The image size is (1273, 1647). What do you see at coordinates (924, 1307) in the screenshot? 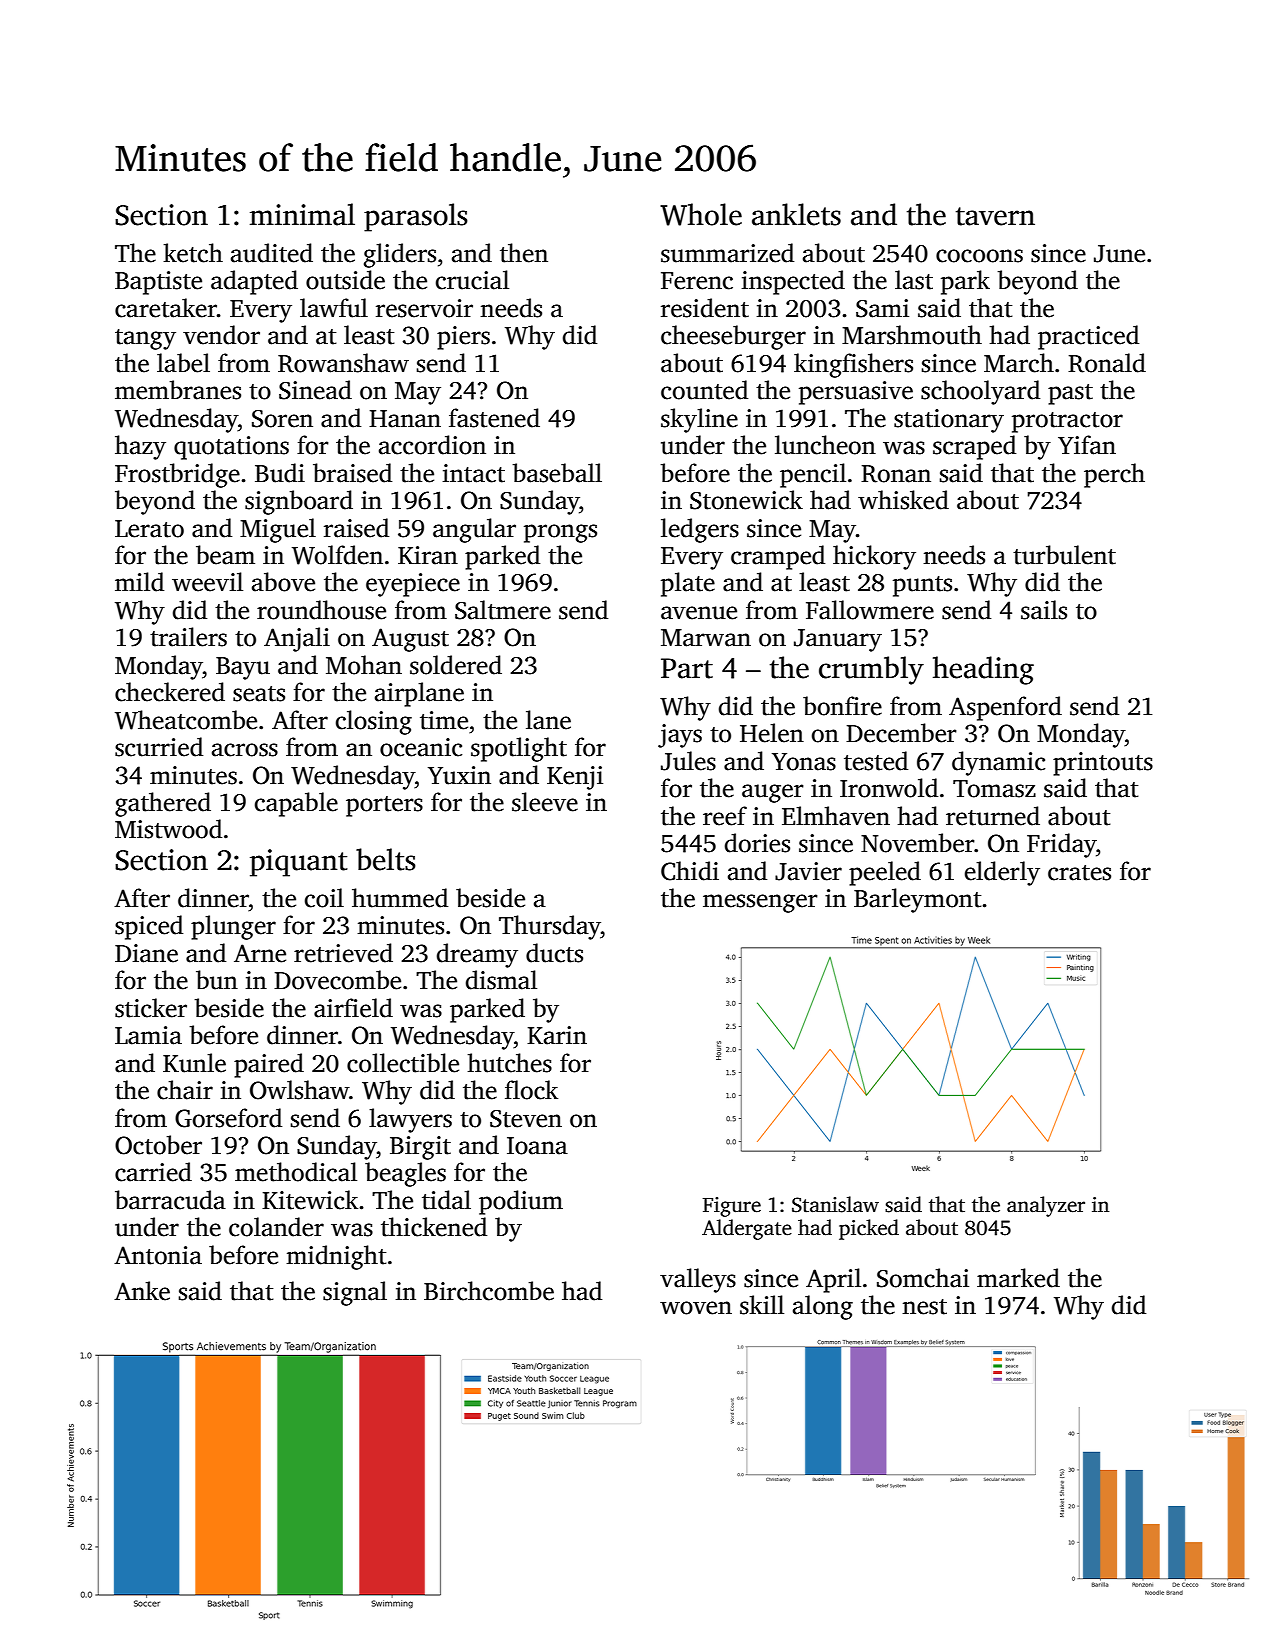
I see `nest` at bounding box center [924, 1307].
